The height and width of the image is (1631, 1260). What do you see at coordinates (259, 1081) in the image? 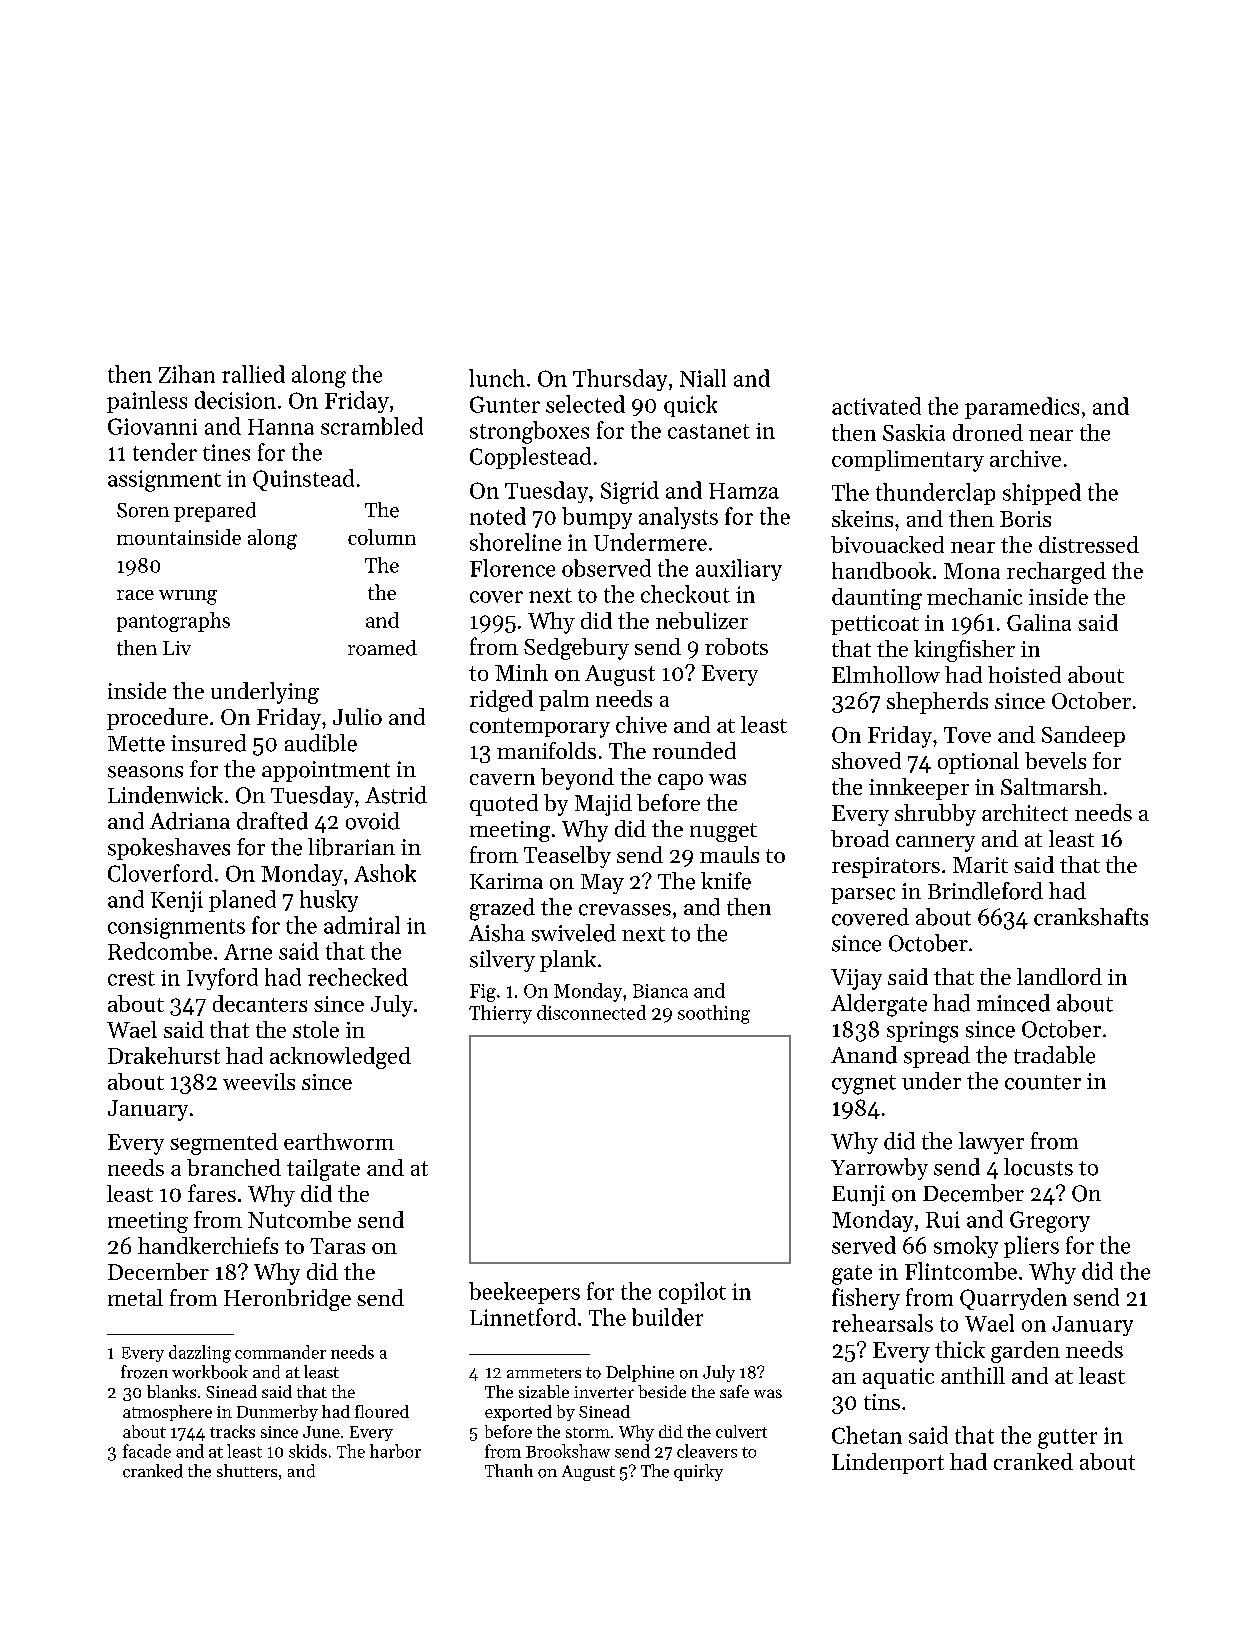
I see `weevils` at bounding box center [259, 1081].
